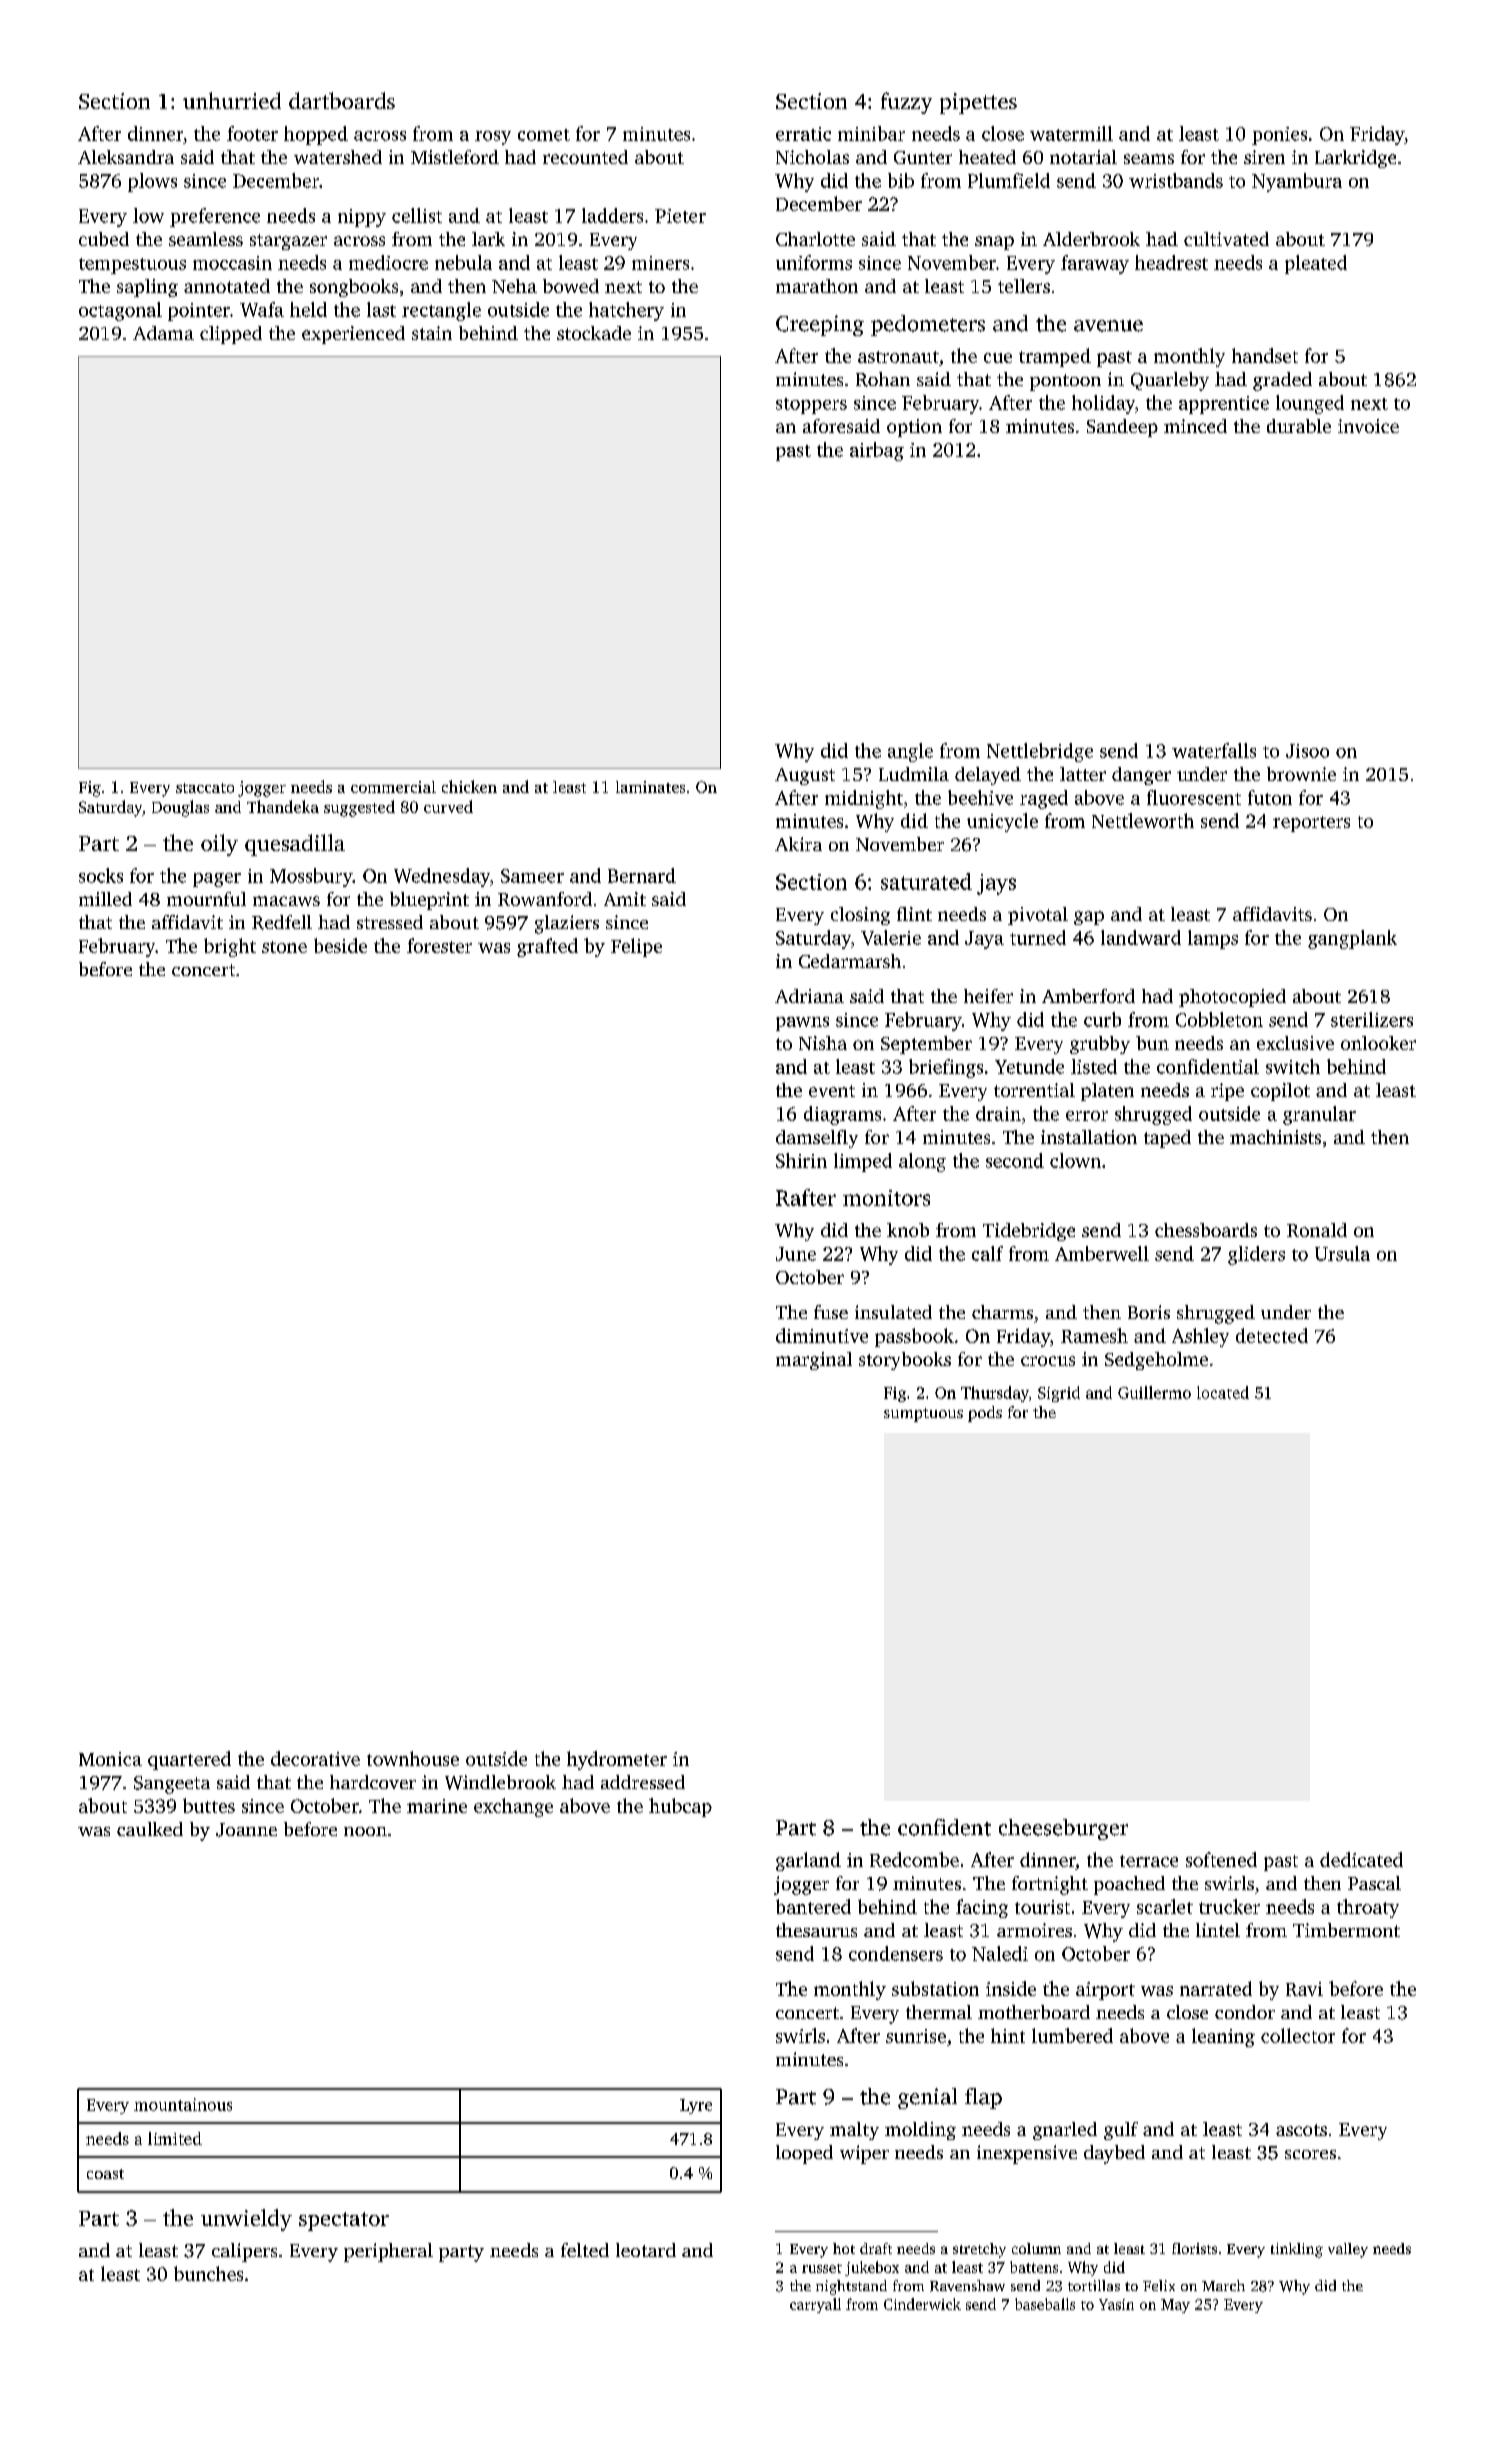  I want to click on ponies, so click(1279, 136).
